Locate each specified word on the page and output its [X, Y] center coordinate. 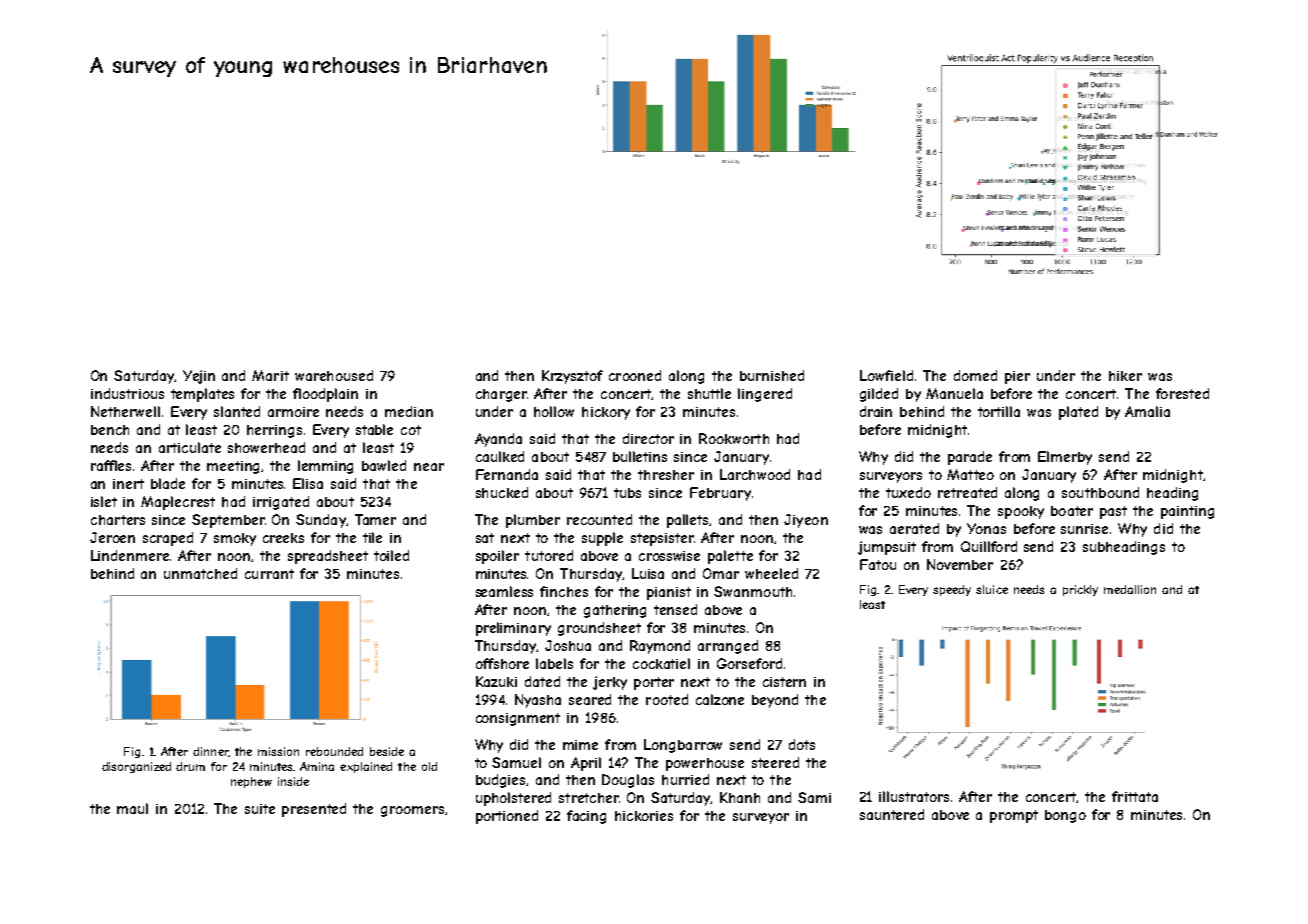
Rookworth [734, 438]
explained [366, 767]
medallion [1130, 589]
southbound [1100, 492]
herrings [274, 431]
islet [104, 501]
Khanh [740, 797]
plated [1078, 413]
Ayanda [498, 440]
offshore [502, 663]
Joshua [568, 645]
